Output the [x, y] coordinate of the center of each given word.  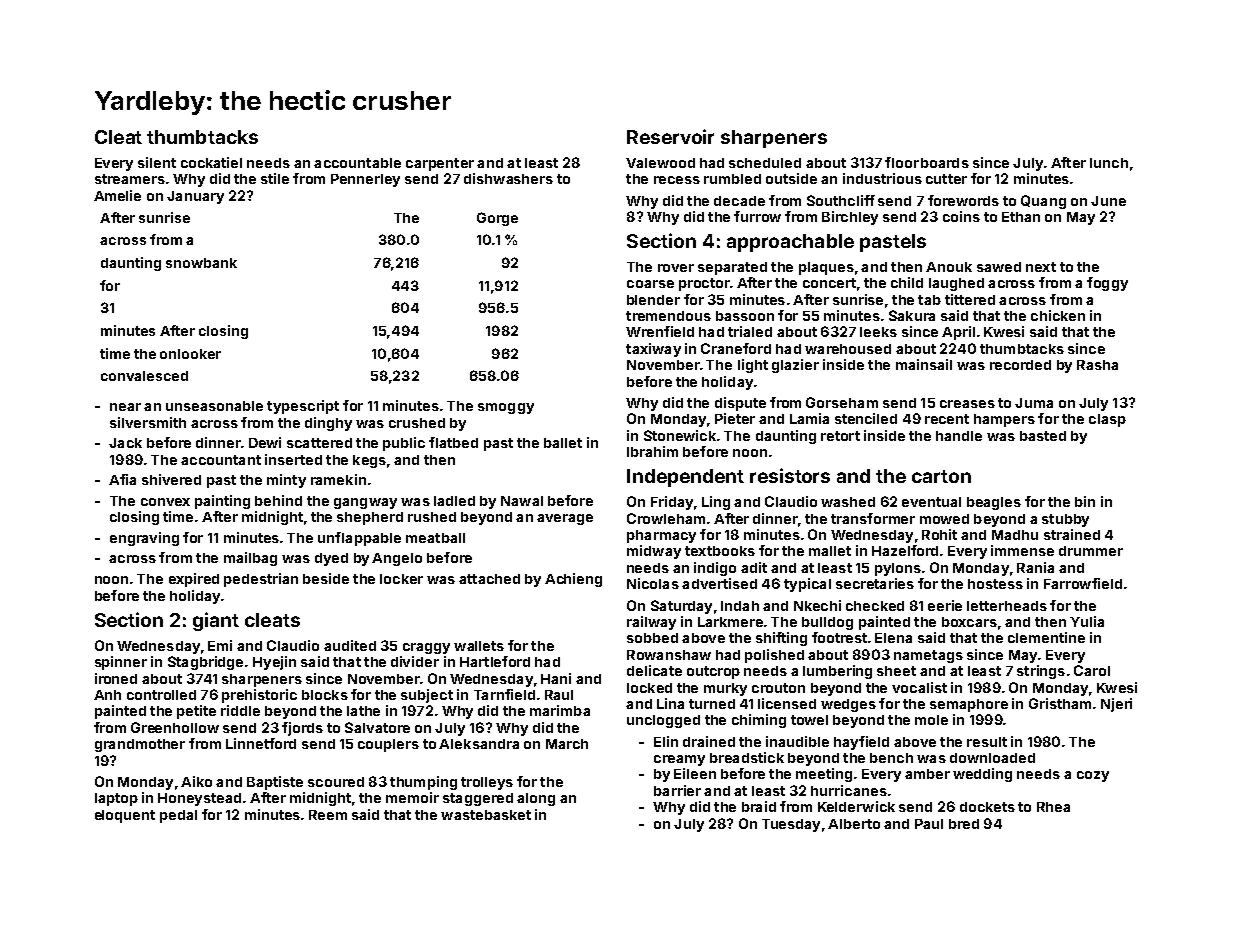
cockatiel [211, 162]
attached [489, 579]
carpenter [440, 164]
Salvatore [377, 727]
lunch [1109, 163]
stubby [1065, 520]
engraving [144, 539]
